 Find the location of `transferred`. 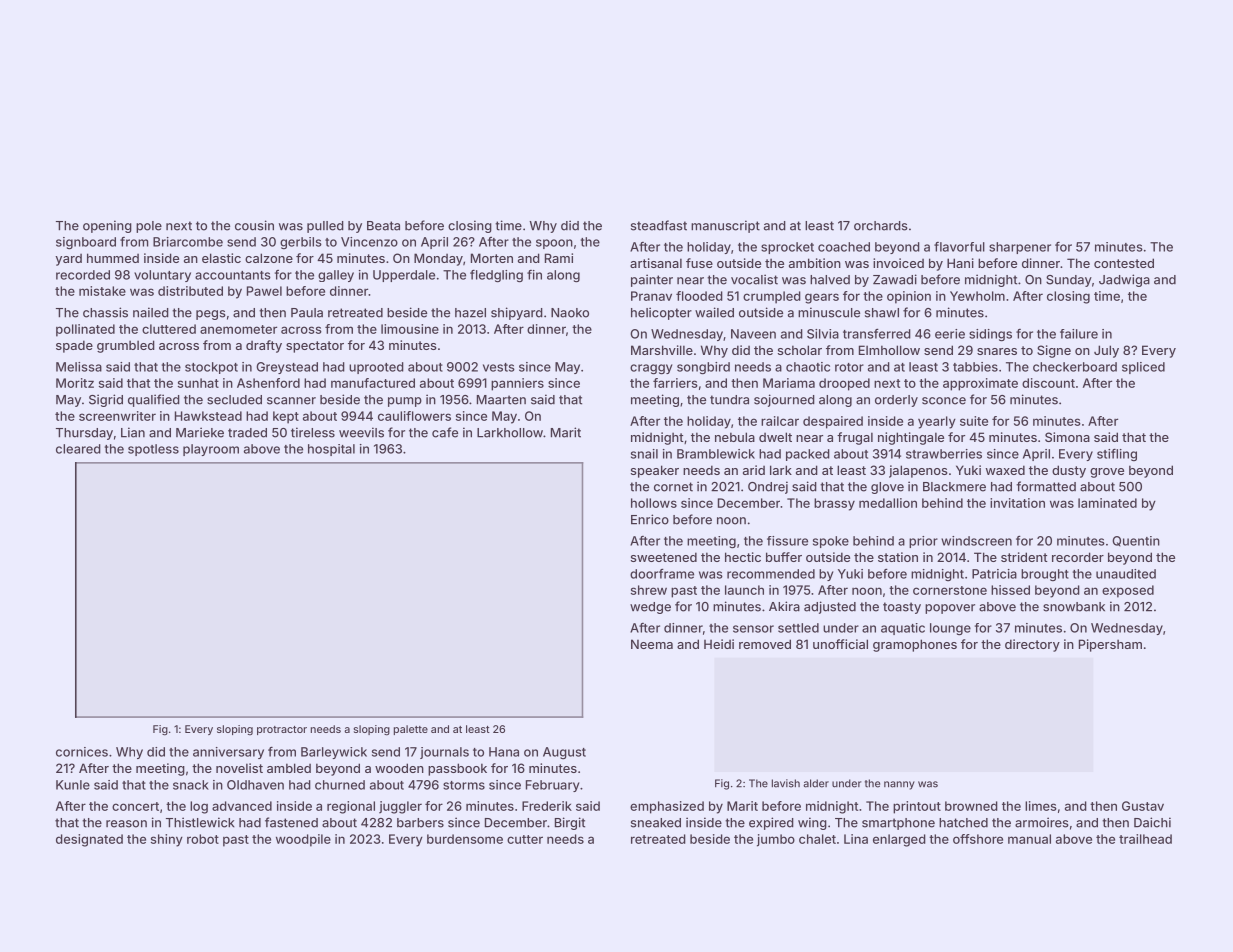

transferred is located at coordinates (877, 334).
